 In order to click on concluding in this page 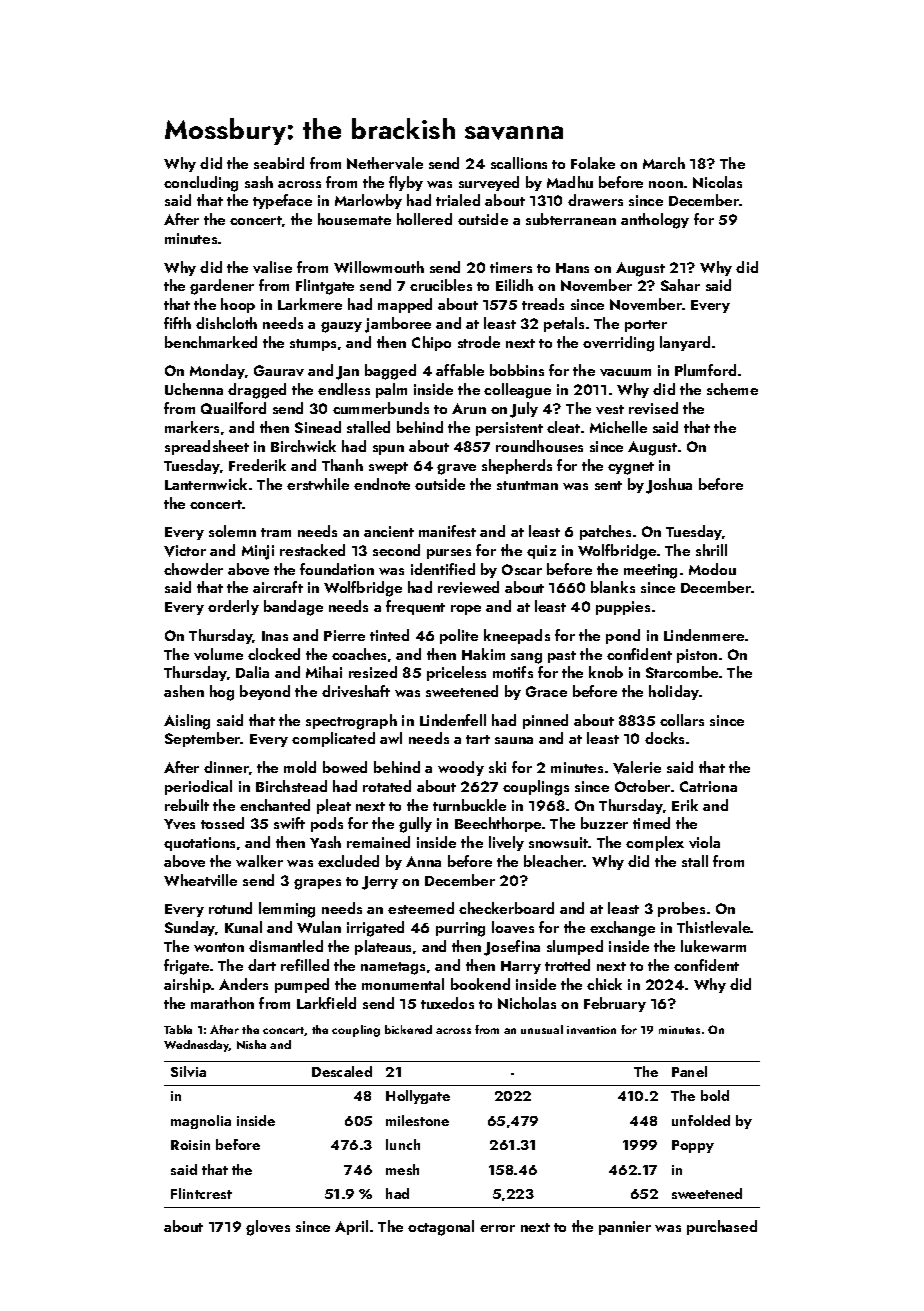, I will do `click(201, 184)`.
